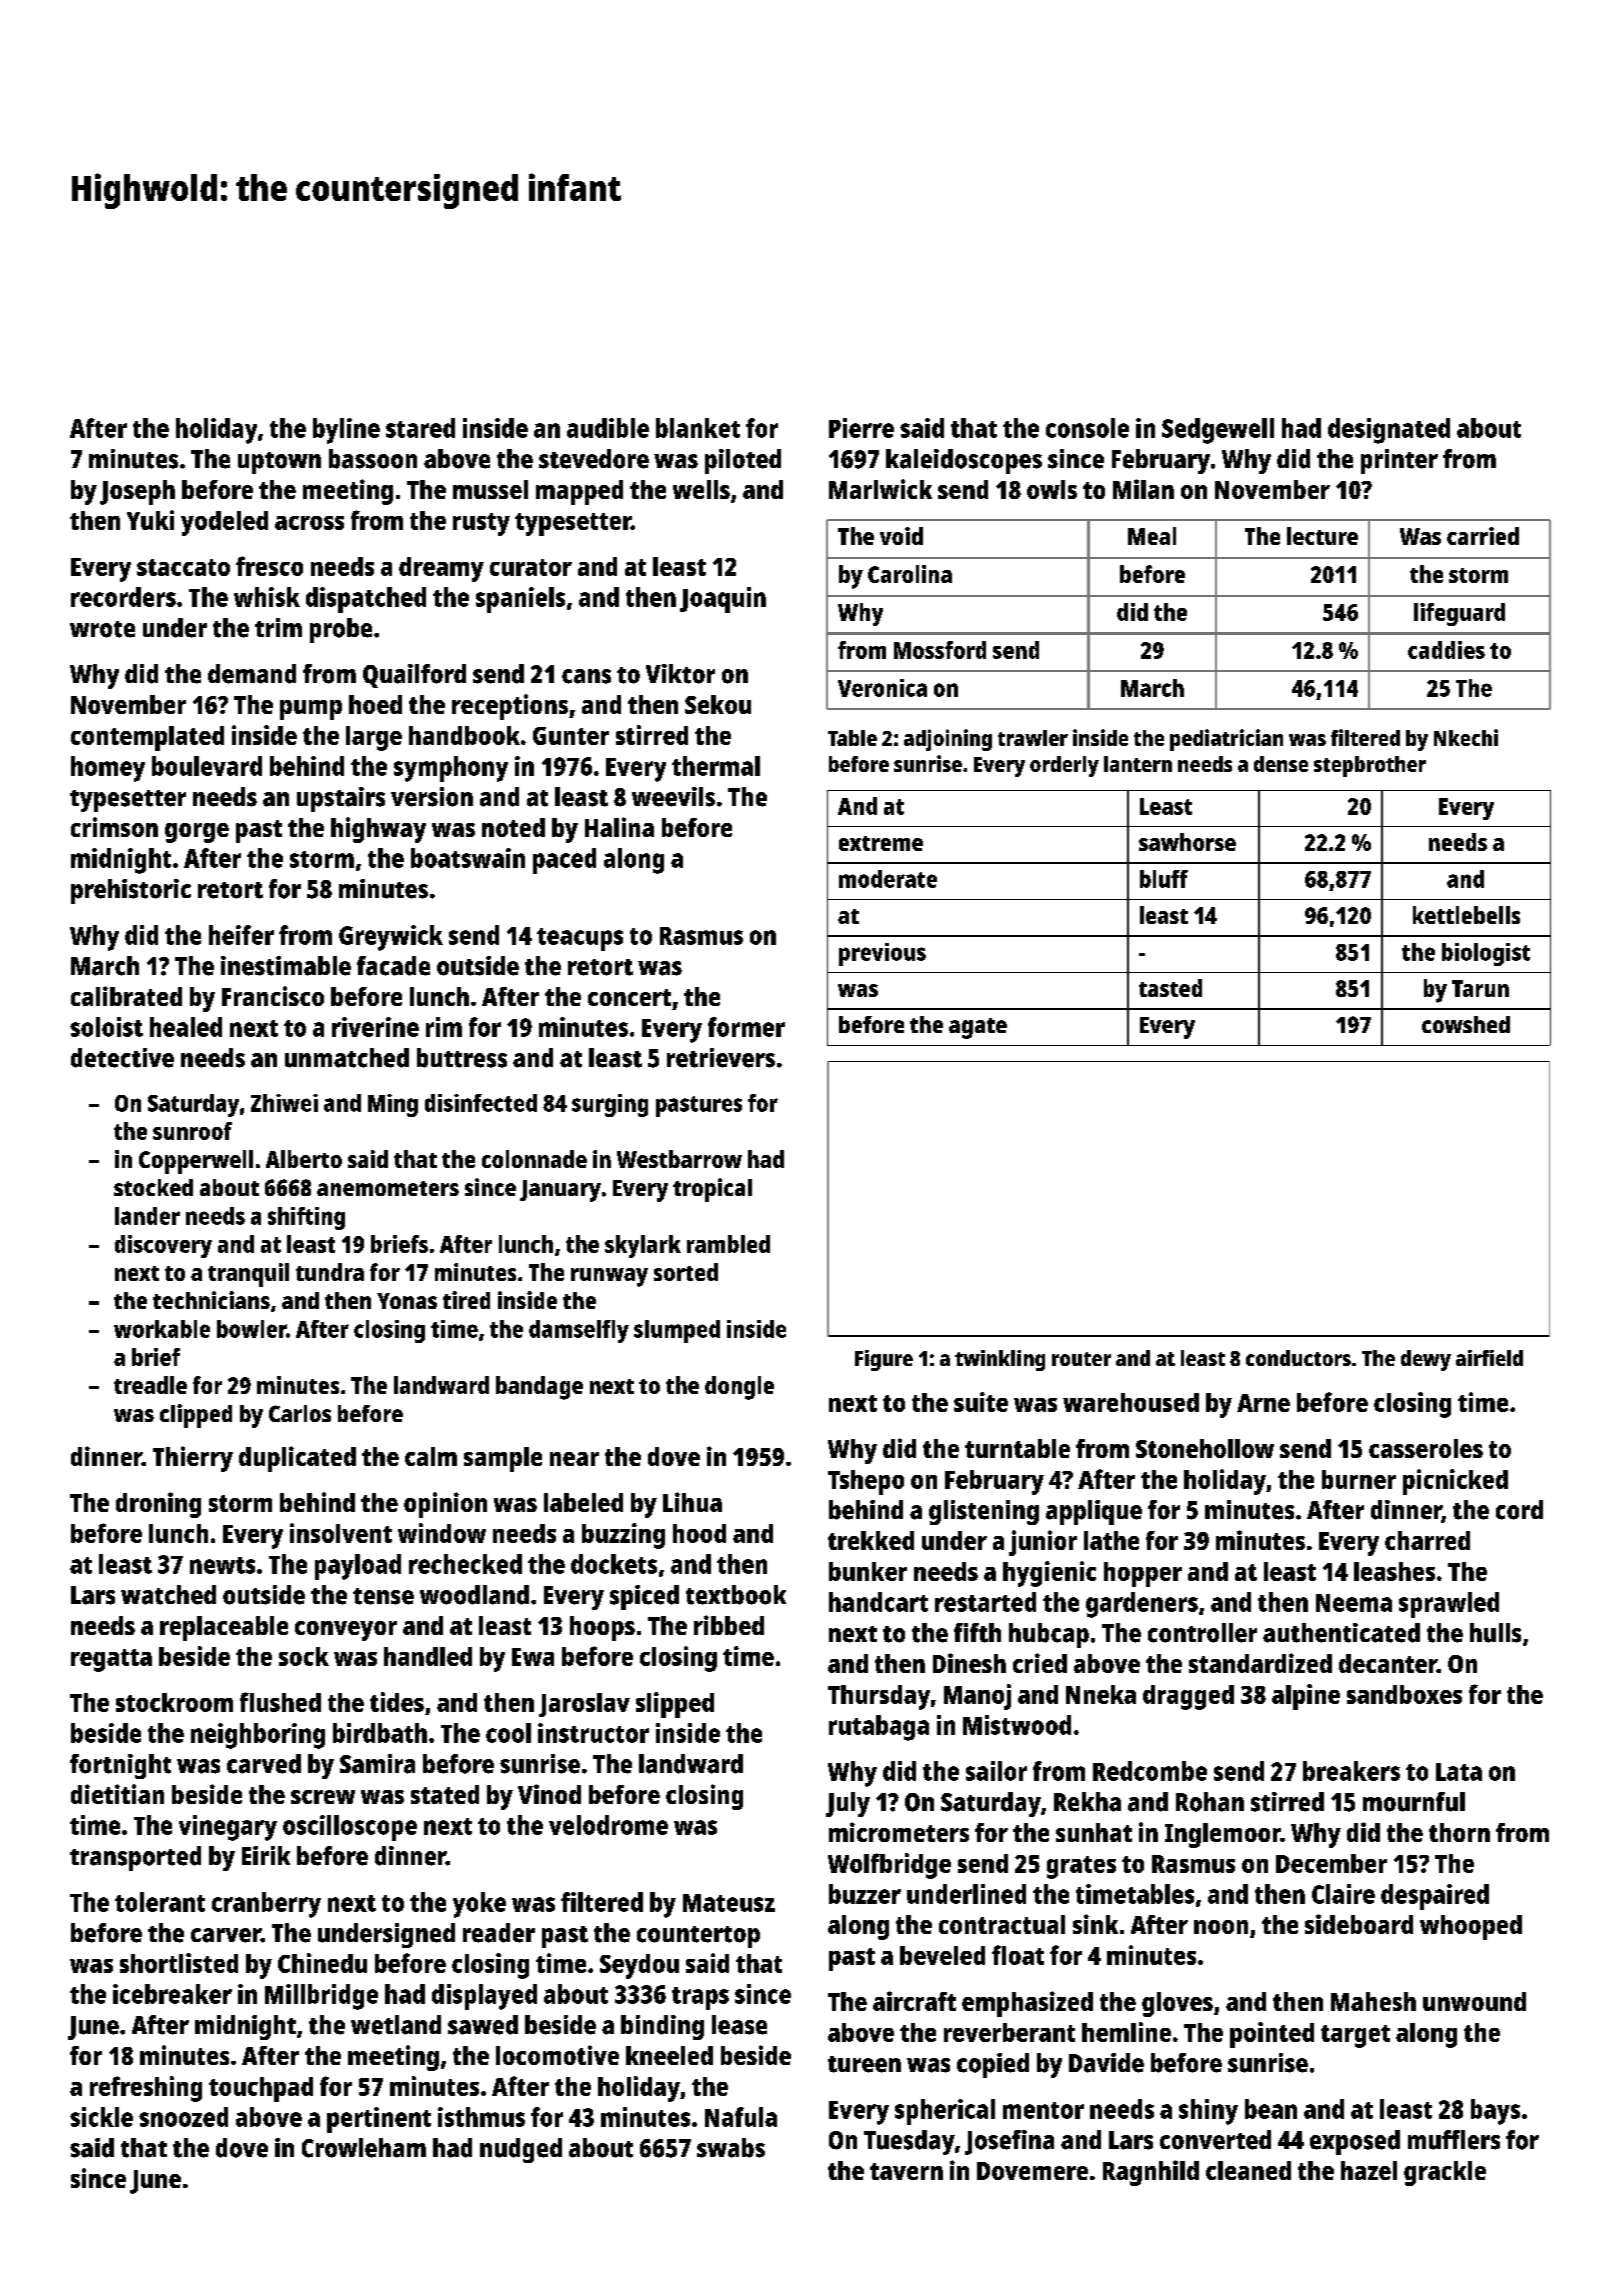  I want to click on pediatrician, so click(1226, 740).
